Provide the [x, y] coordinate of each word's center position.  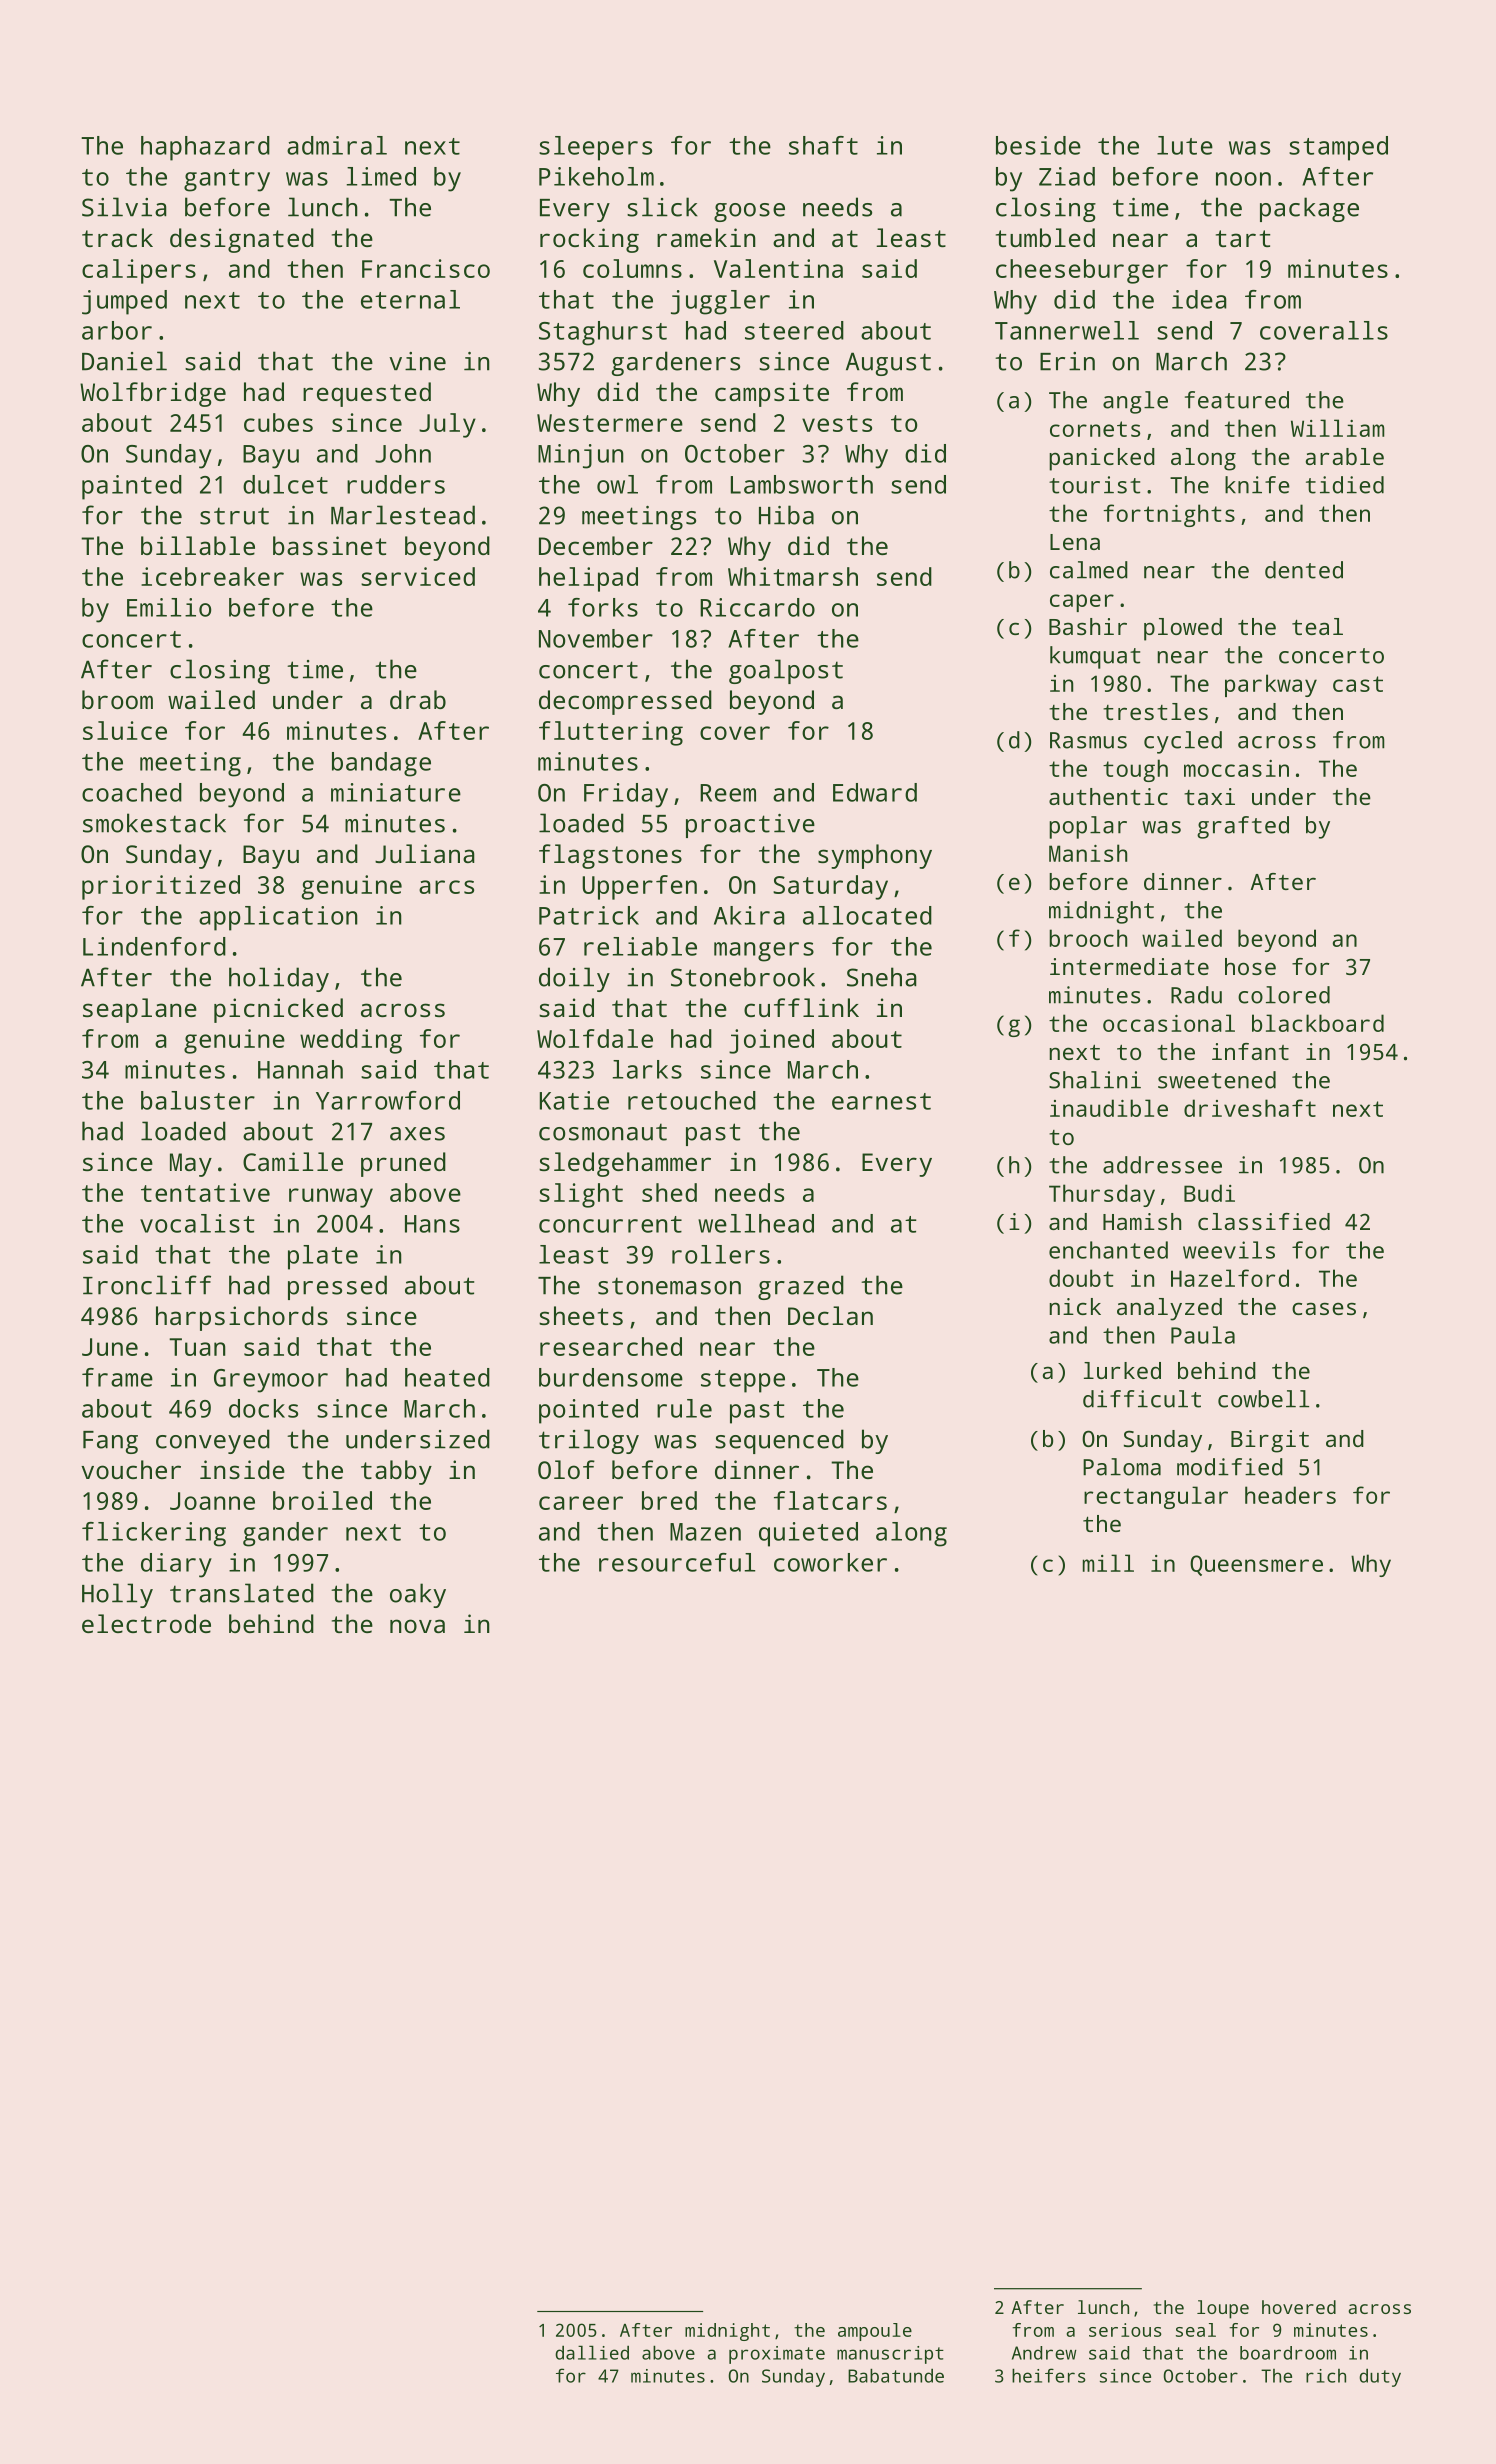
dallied [592, 2352]
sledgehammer [625, 1164]
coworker [830, 1562]
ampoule [875, 2332]
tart [1243, 238]
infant [1250, 1051]
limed [381, 176]
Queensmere [1256, 1565]
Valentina [778, 268]
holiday [279, 979]
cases [1324, 1308]
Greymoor [271, 1381]
